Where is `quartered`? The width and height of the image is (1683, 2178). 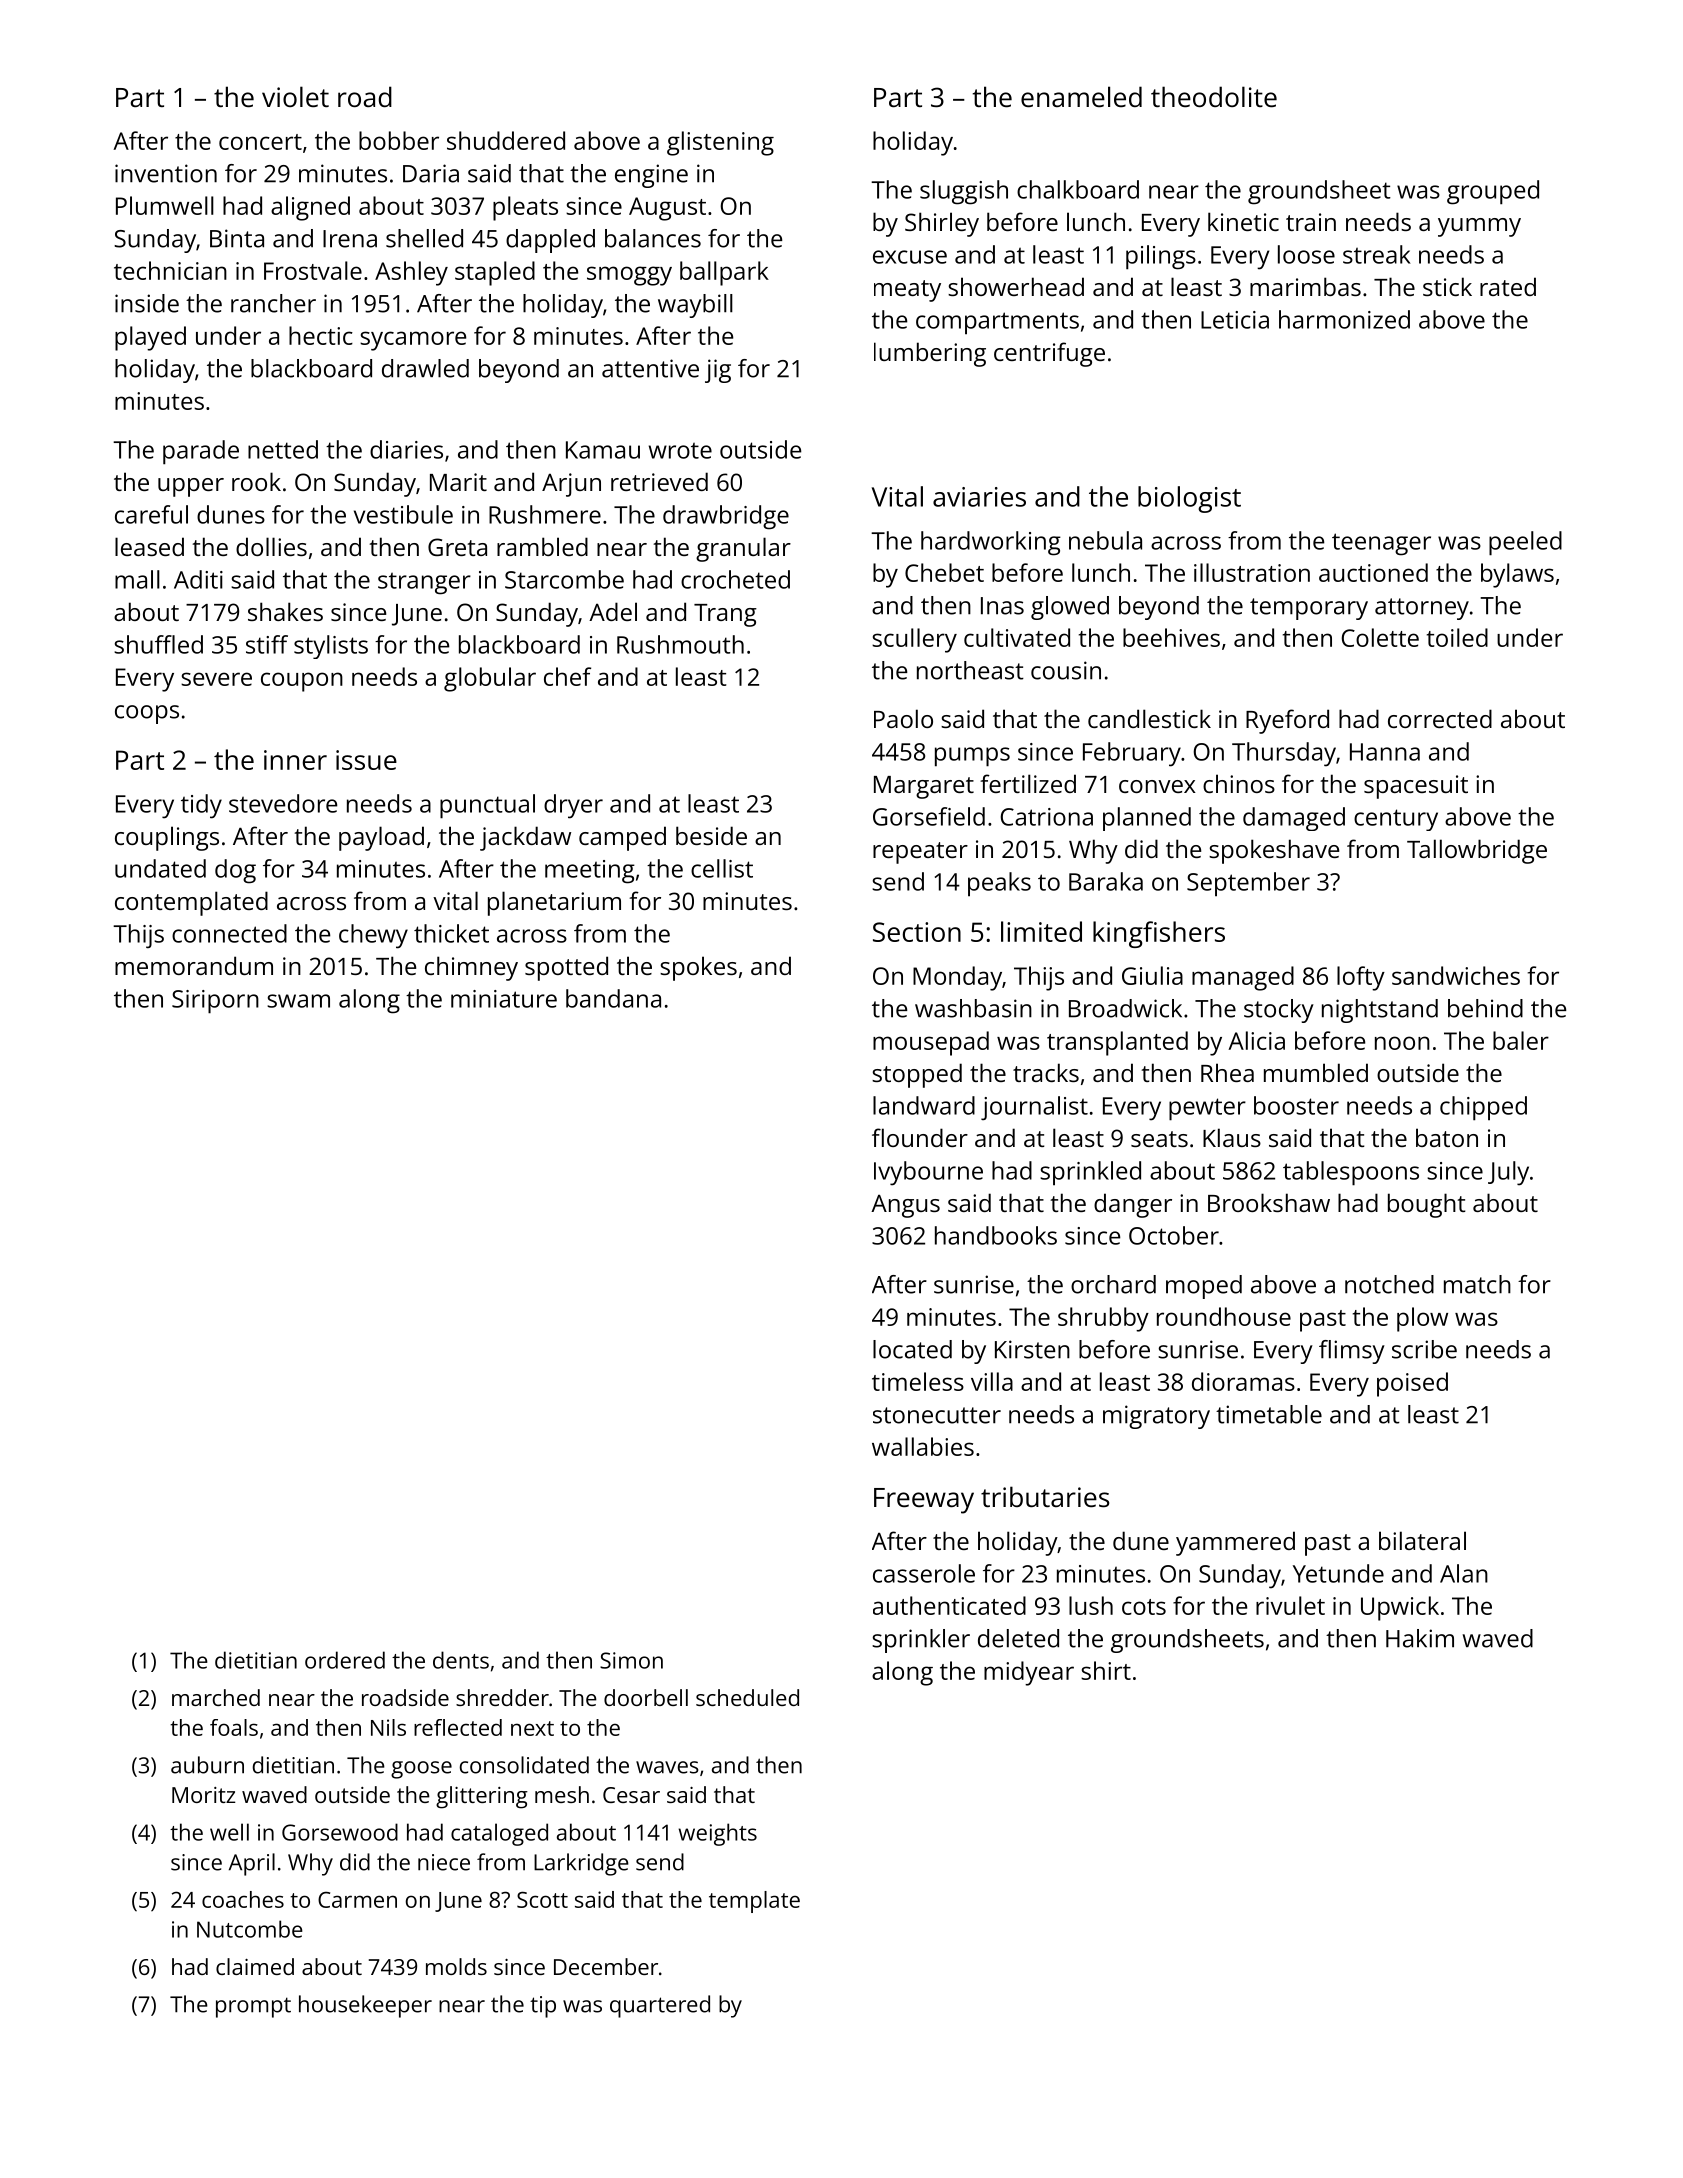
quartered is located at coordinates (660, 2006).
